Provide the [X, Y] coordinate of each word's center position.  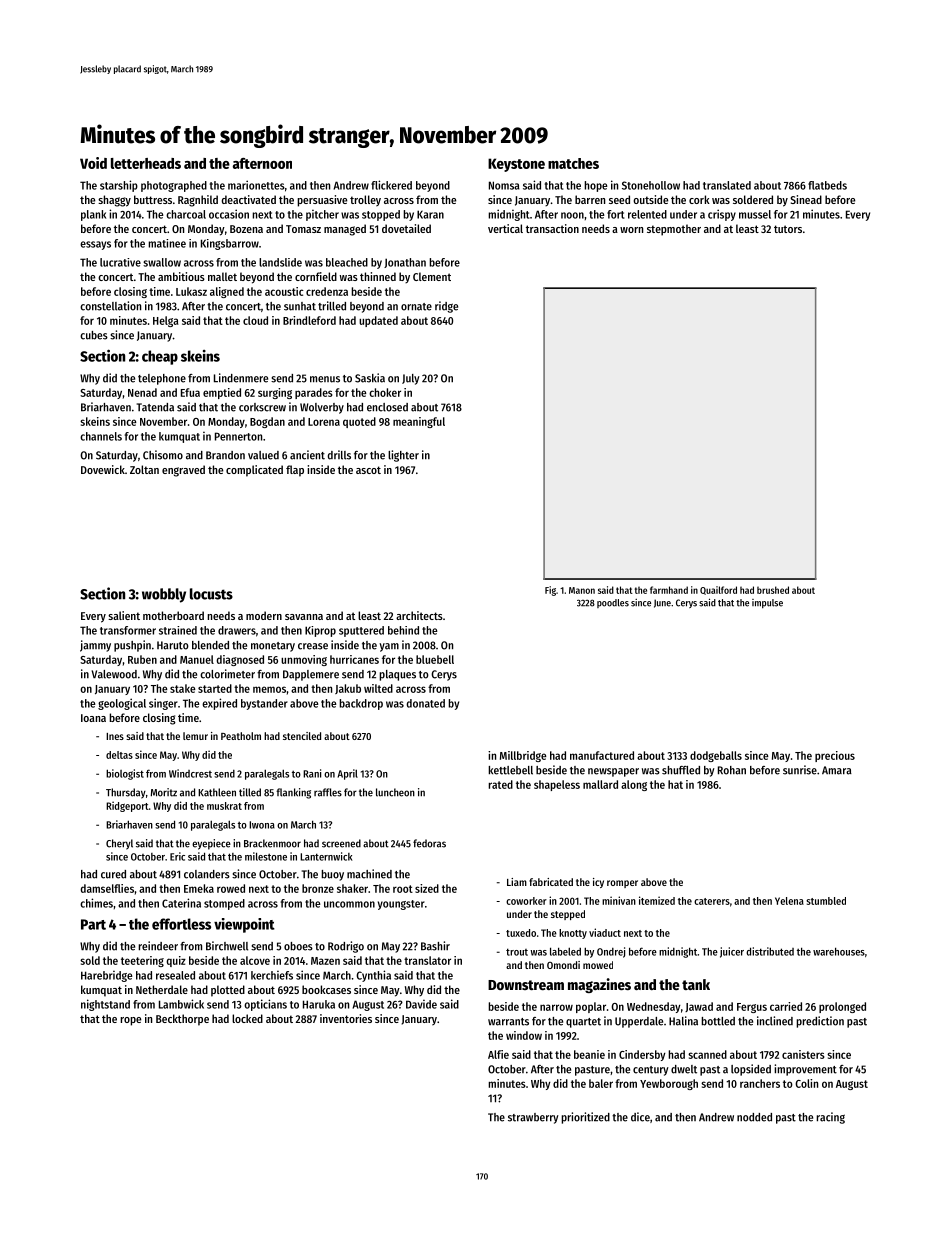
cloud [255, 320]
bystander [264, 704]
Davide [421, 1004]
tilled [250, 792]
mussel [755, 214]
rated [500, 784]
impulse [767, 603]
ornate [416, 307]
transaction [552, 228]
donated [425, 703]
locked [247, 1018]
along [634, 785]
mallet [222, 276]
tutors [788, 229]
